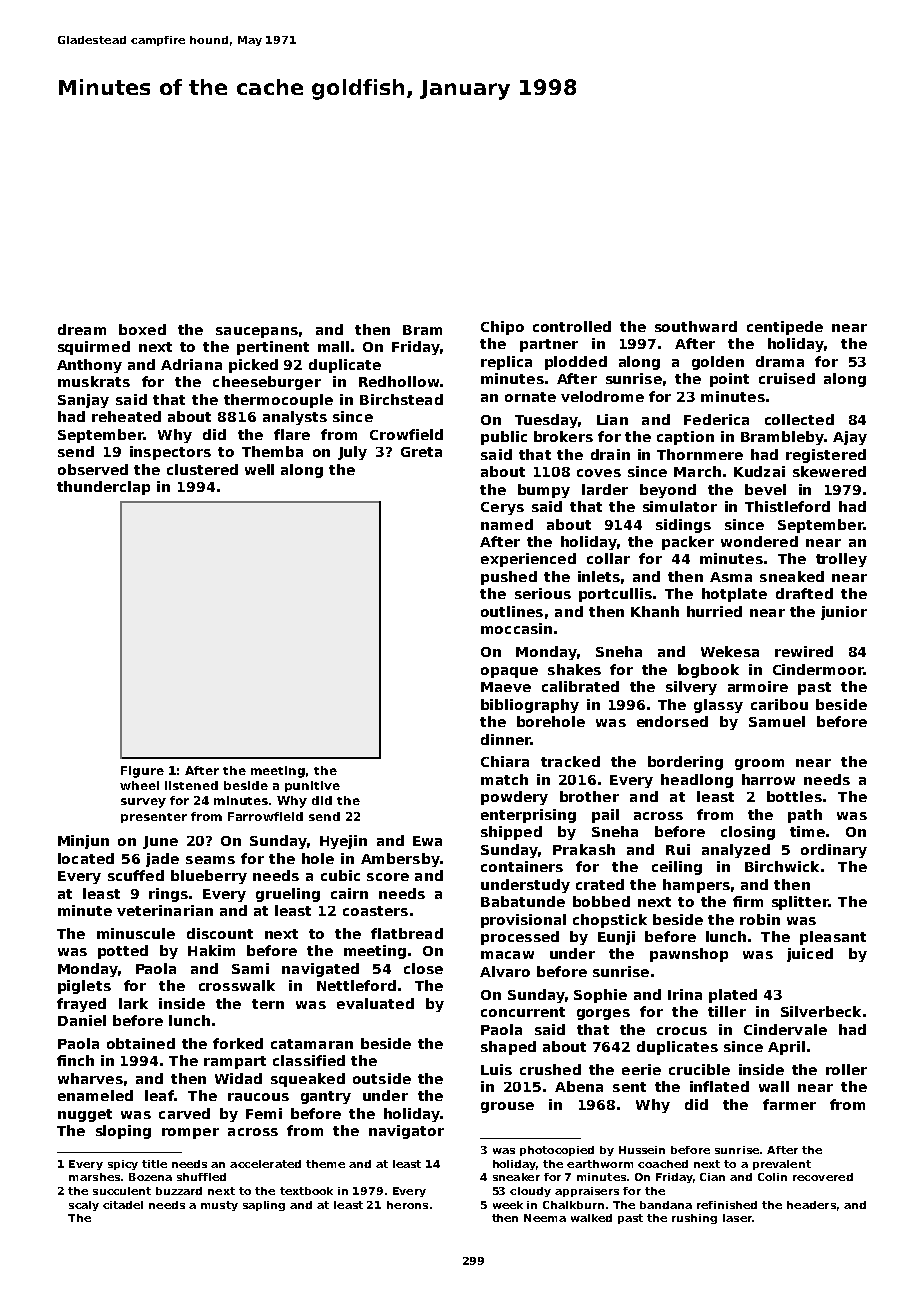 This document has height=1308, width=924. Describe the element at coordinates (142, 772) in the document. I see `Figure` at that location.
